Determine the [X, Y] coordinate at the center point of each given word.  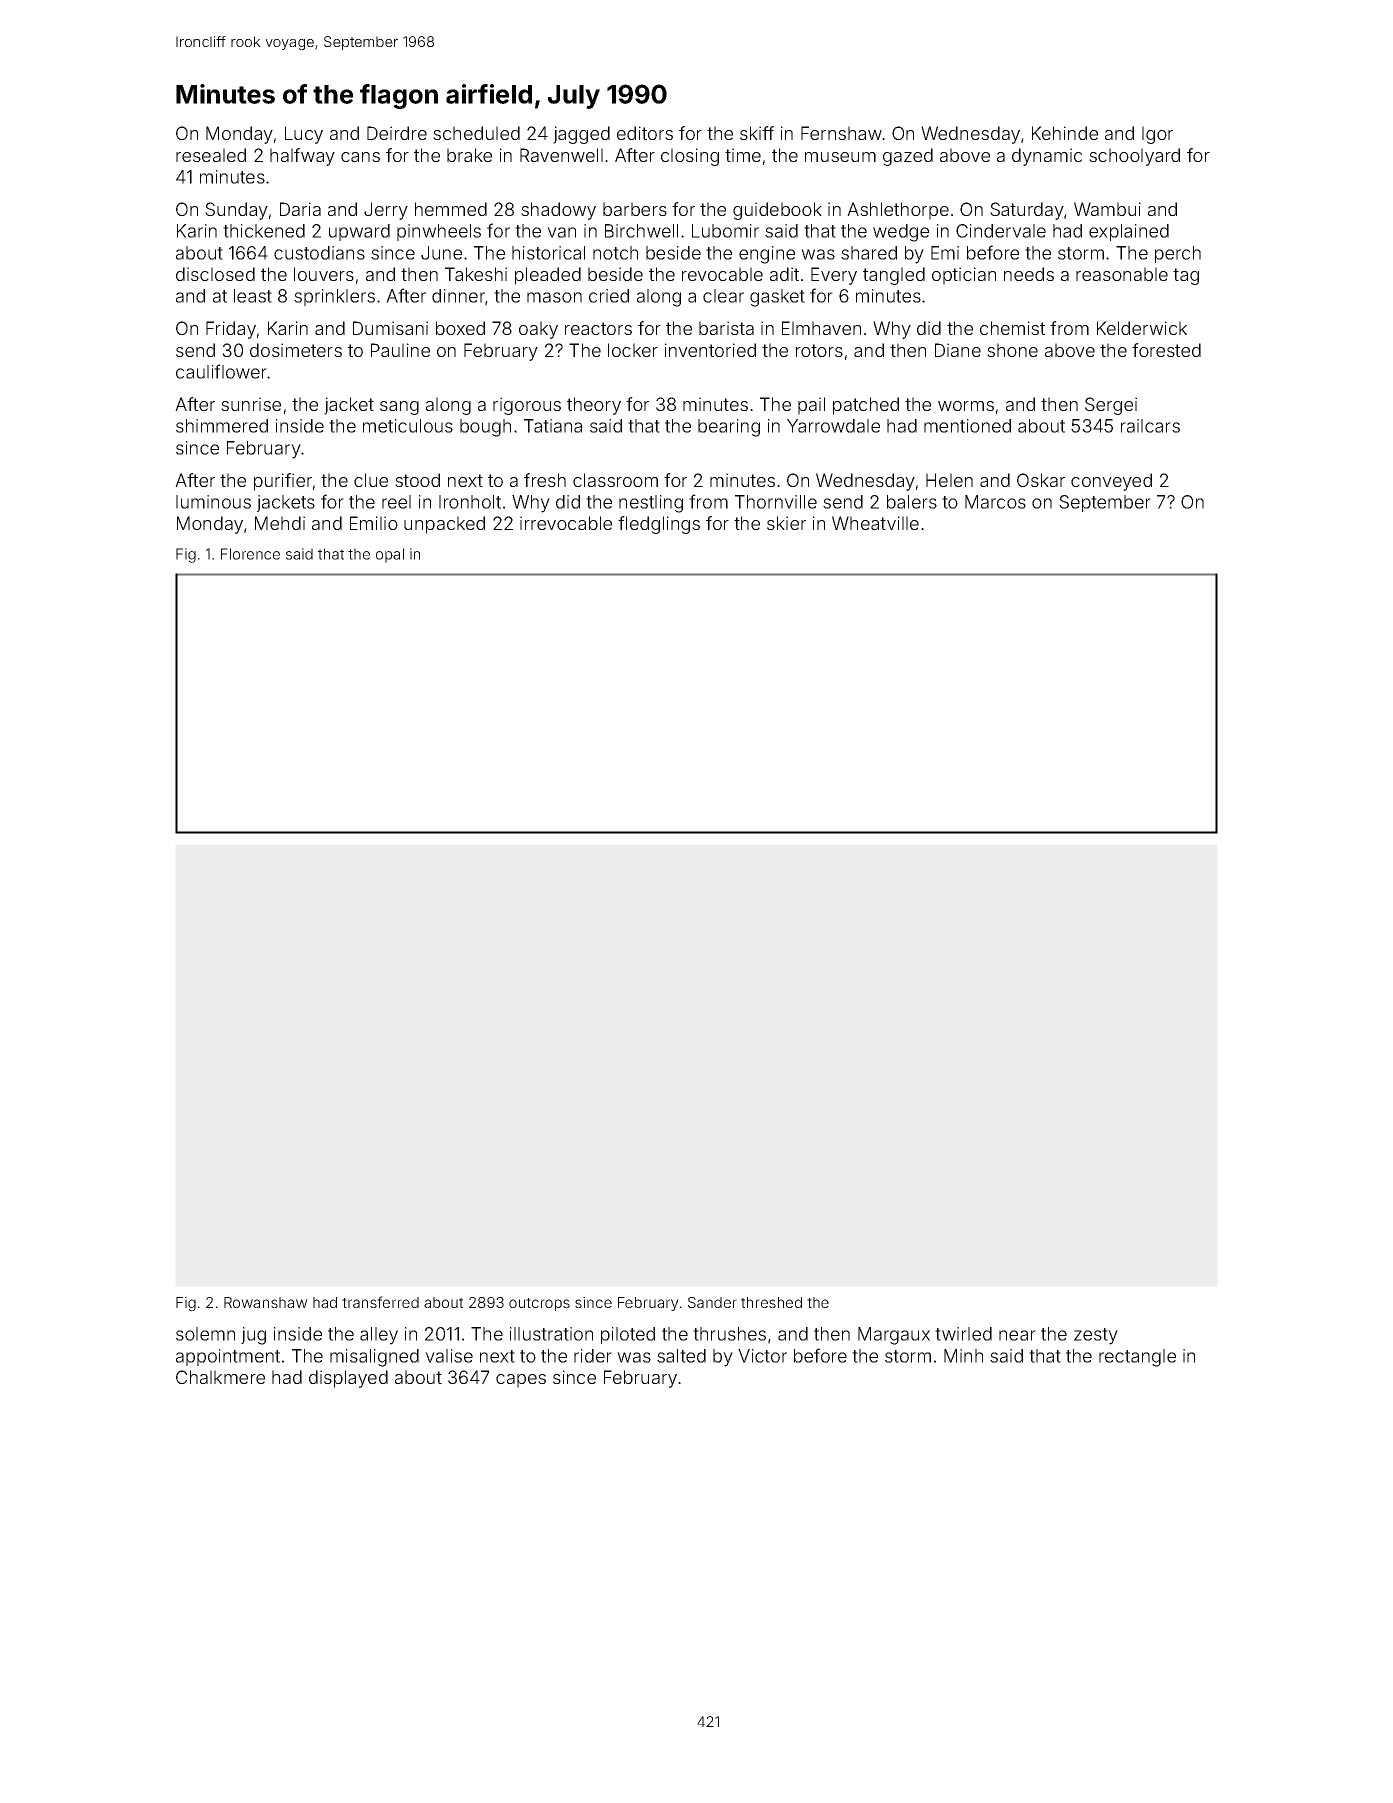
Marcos [995, 502]
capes [521, 1381]
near [1017, 1335]
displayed [348, 1379]
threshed [771, 1302]
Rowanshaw [266, 1302]
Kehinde [1065, 133]
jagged [581, 135]
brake [469, 155]
